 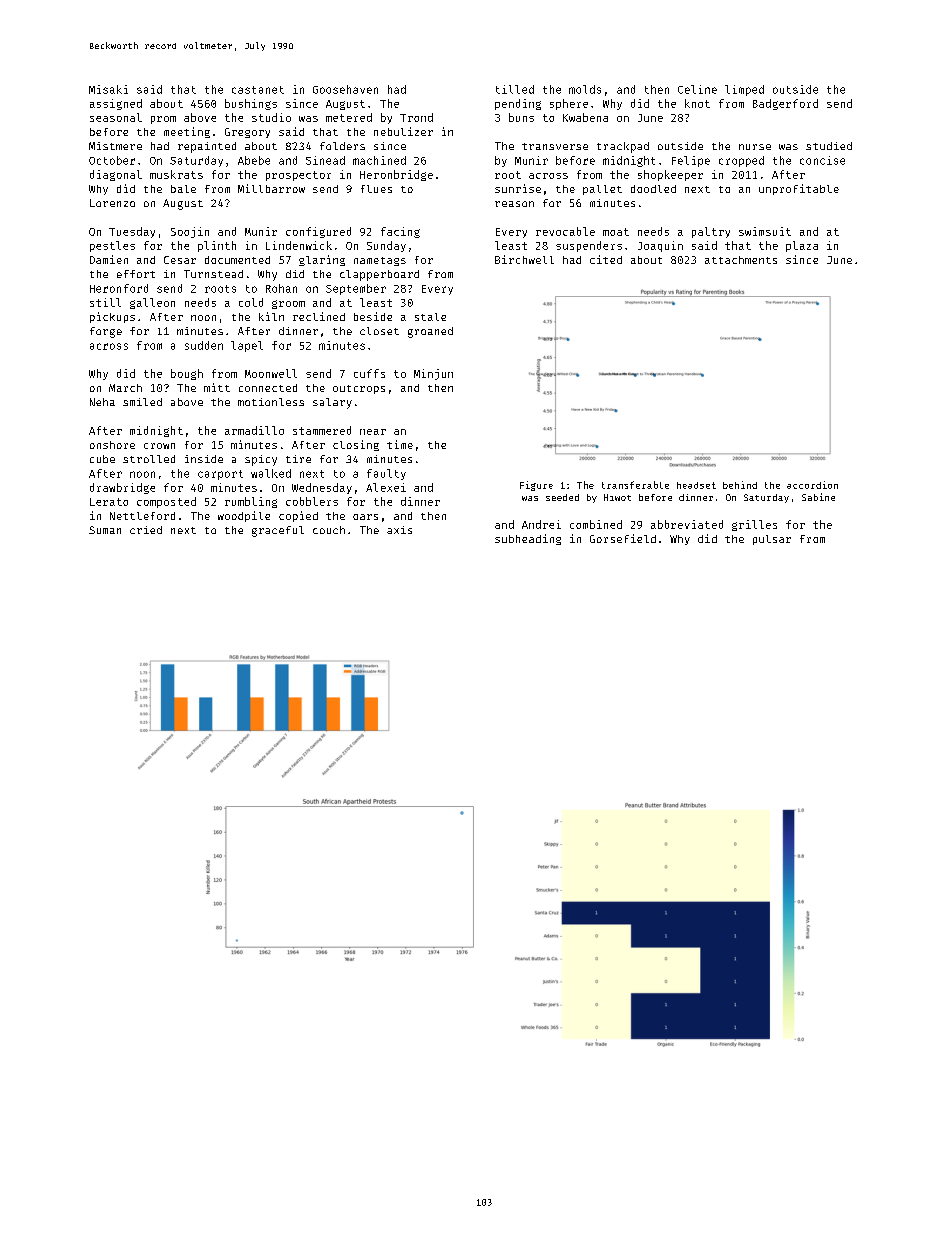 What do you see at coordinates (329, 530) in the screenshot?
I see `couch` at bounding box center [329, 530].
